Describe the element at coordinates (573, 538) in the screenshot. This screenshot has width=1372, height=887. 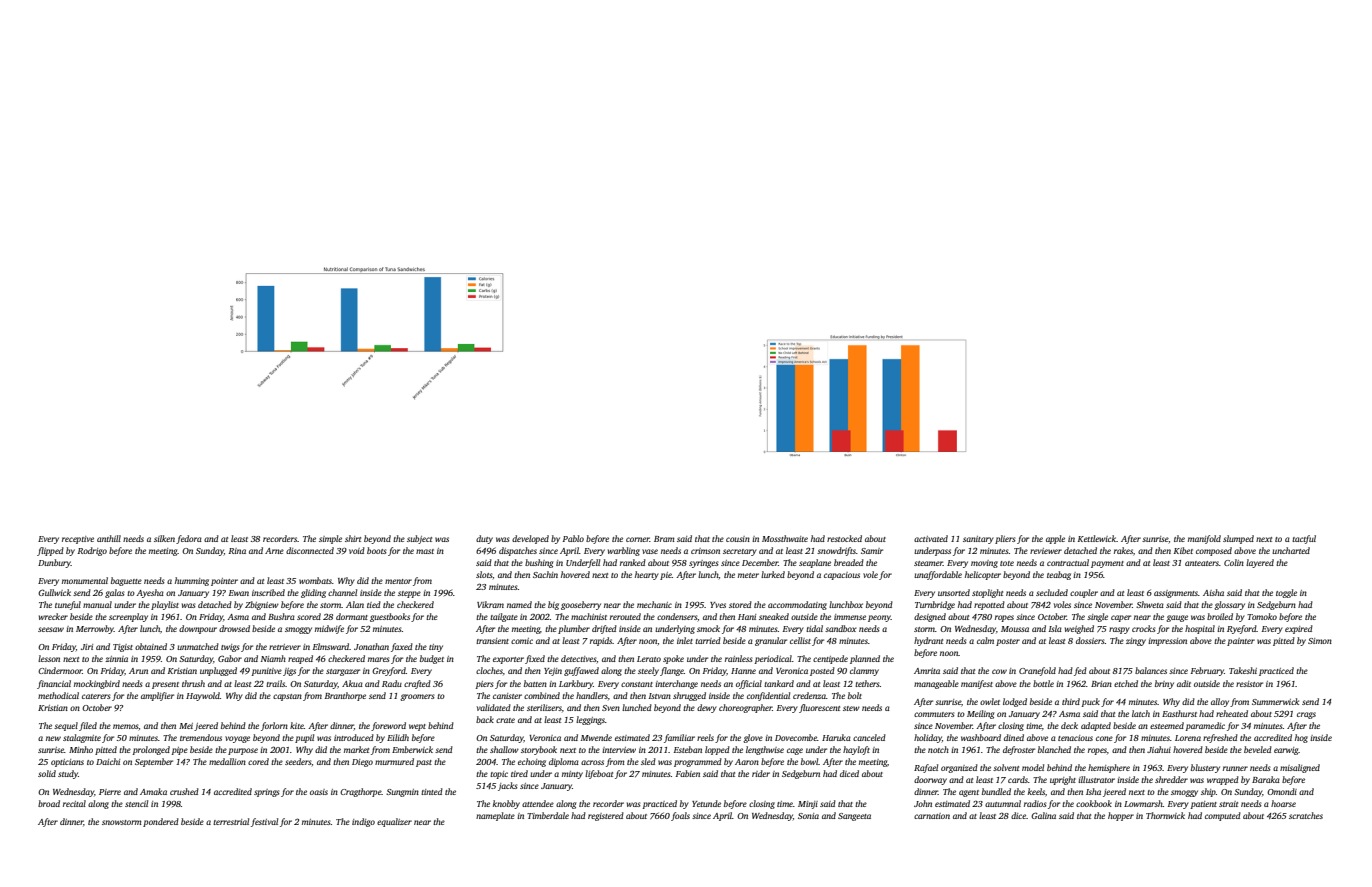
I see `Pablo` at that location.
